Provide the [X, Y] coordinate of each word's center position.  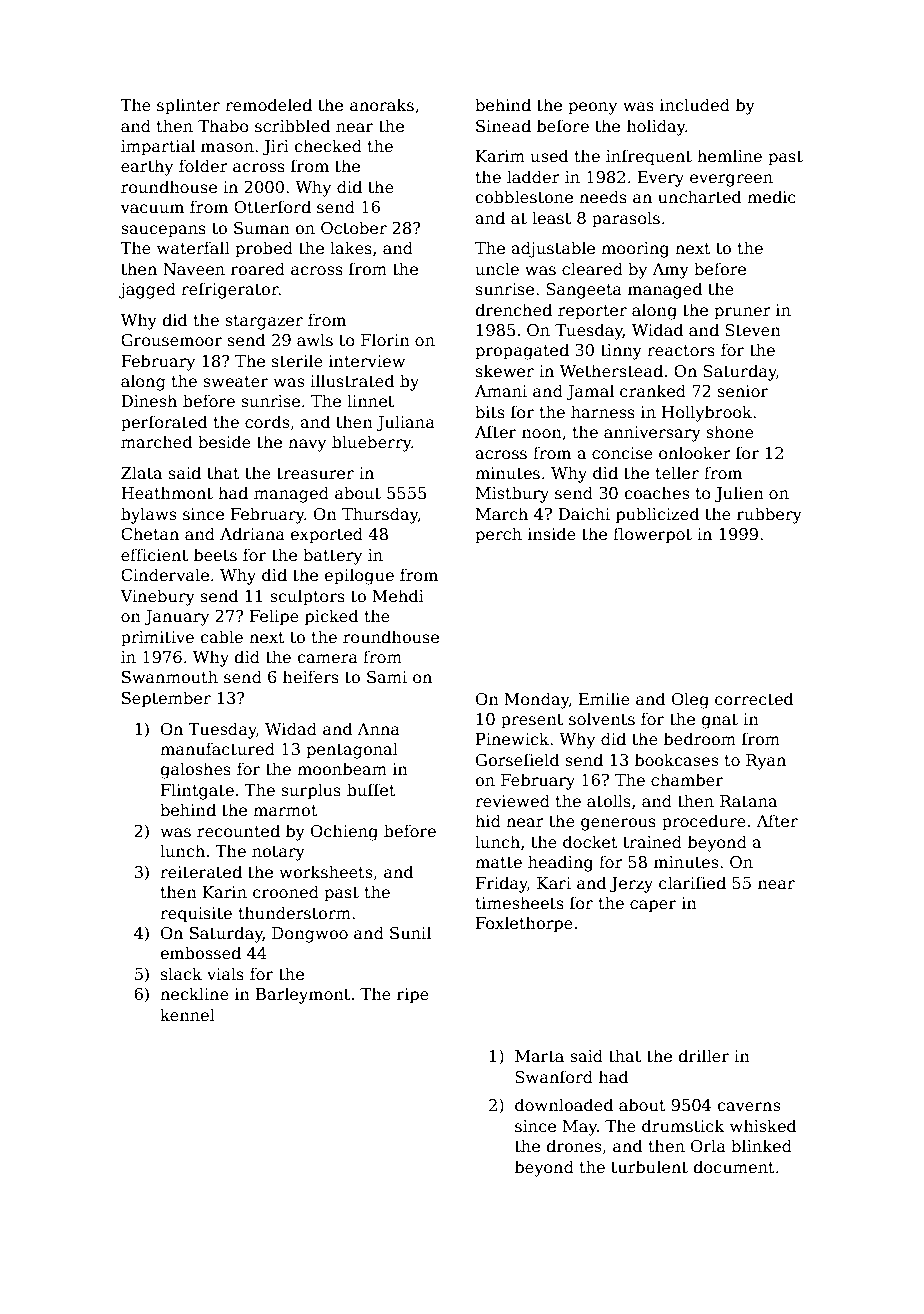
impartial [158, 147]
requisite [196, 915]
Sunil [410, 933]
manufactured [217, 749]
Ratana [748, 801]
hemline [729, 156]
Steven [753, 330]
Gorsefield [517, 760]
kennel [187, 1015]
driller [703, 1056]
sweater [235, 382]
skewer [505, 371]
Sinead [503, 126]
